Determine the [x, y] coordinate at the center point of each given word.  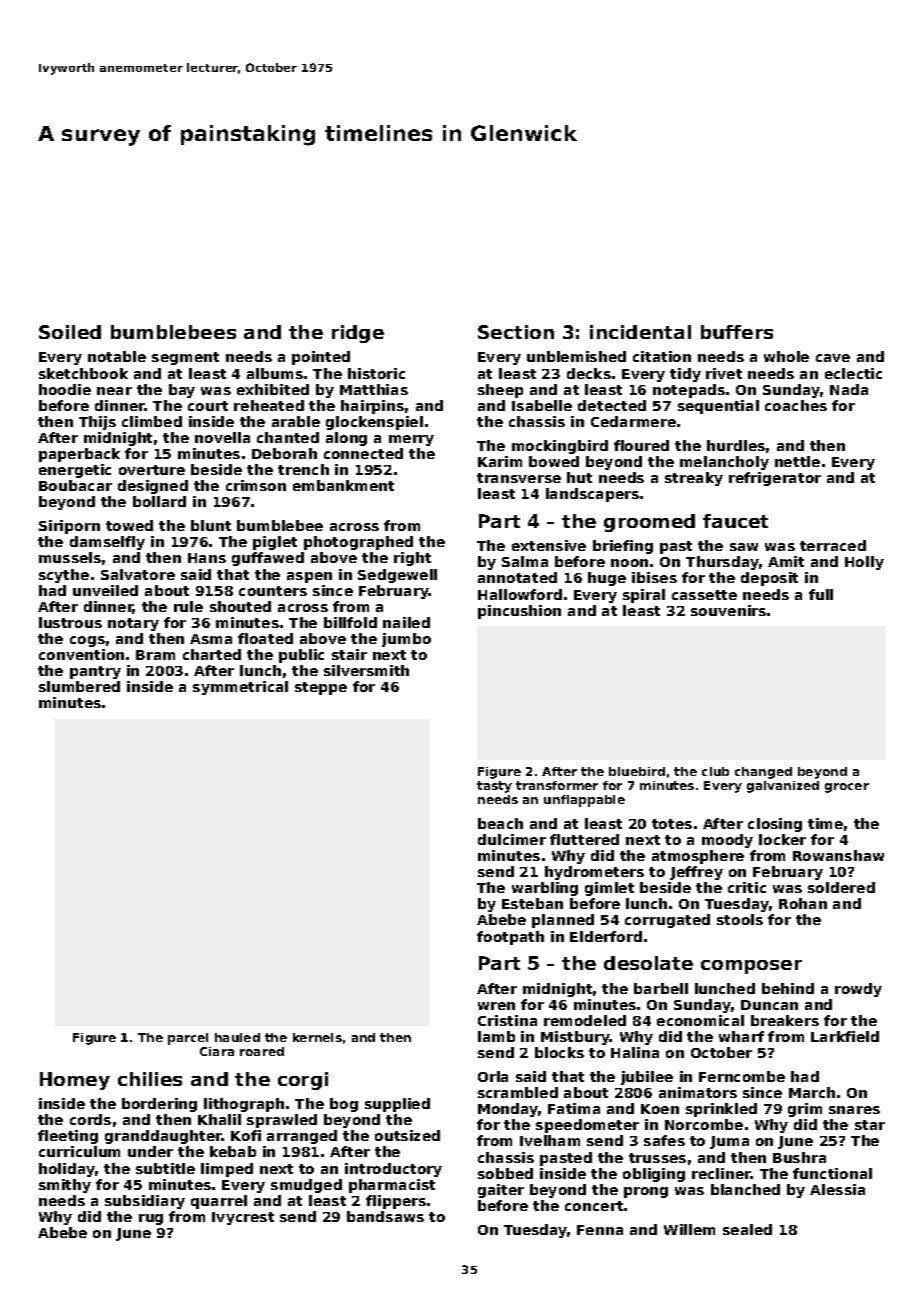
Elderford [606, 936]
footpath [510, 938]
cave [833, 358]
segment [185, 358]
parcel [188, 1039]
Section [516, 332]
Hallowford [520, 594]
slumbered [79, 686]
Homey [75, 1081]
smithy [65, 1186]
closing [775, 825]
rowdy [858, 990]
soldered [841, 887]
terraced [833, 545]
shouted [240, 606]
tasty [494, 787]
